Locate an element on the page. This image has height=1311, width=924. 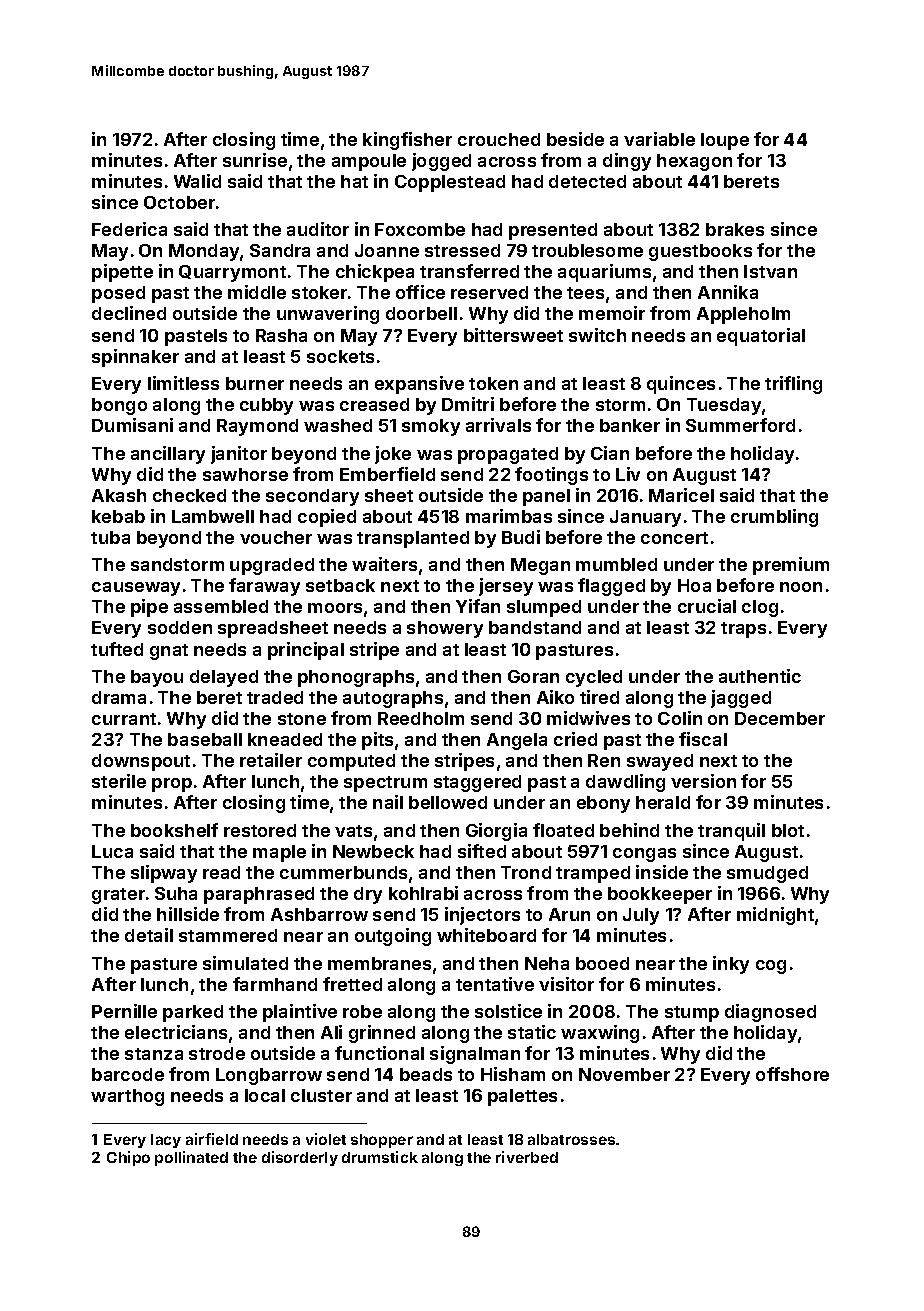
loupe is located at coordinates (725, 141).
